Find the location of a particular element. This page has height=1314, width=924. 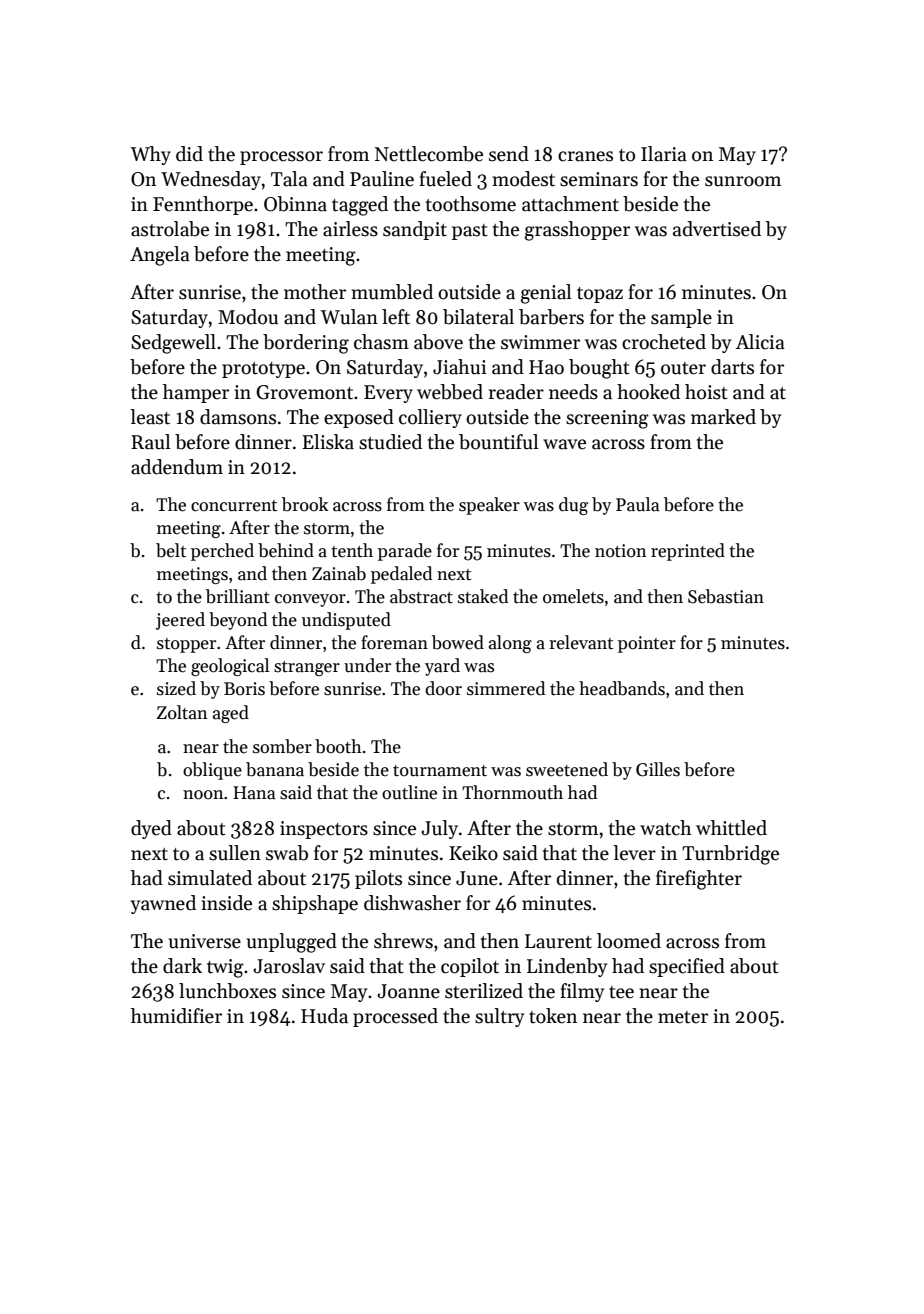

geological is located at coordinates (230, 667).
